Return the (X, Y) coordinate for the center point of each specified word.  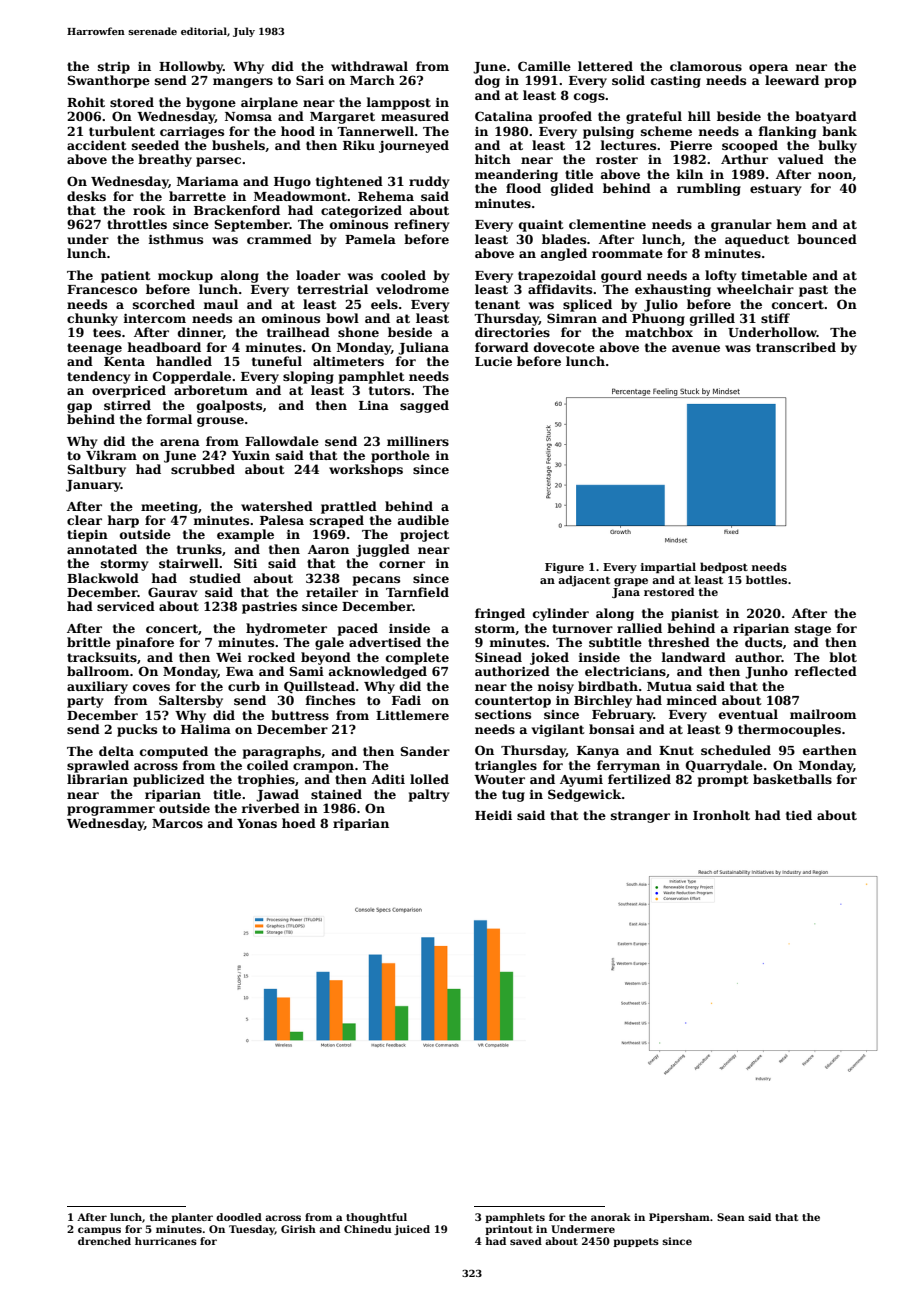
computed (174, 752)
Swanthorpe (108, 81)
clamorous (706, 66)
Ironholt (721, 815)
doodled (239, 1217)
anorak (611, 1217)
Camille (544, 66)
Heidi (493, 815)
